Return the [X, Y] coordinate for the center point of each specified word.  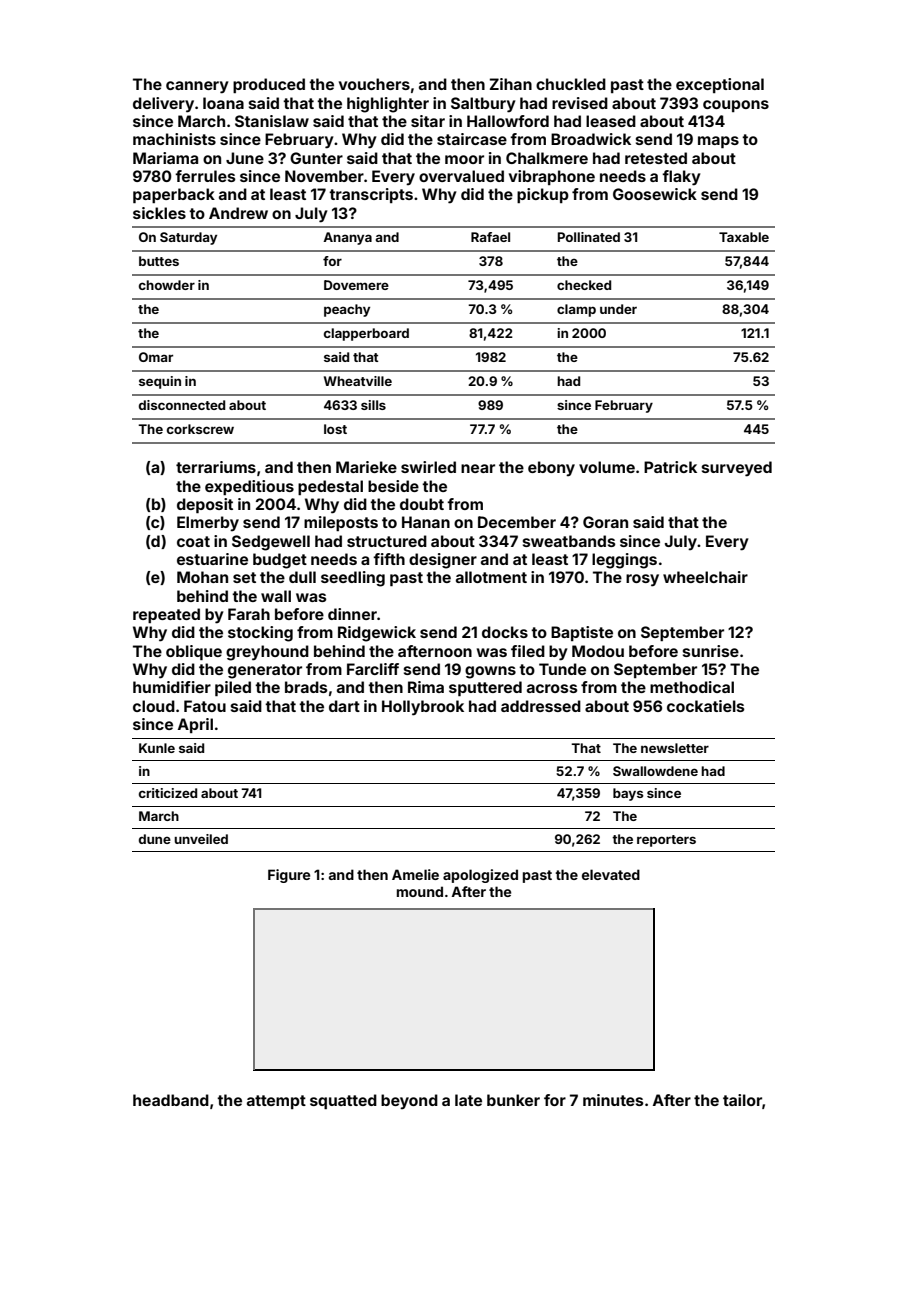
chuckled [571, 84]
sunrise [711, 651]
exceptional [720, 85]
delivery [163, 105]
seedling [353, 579]
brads [306, 687]
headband [171, 1100]
